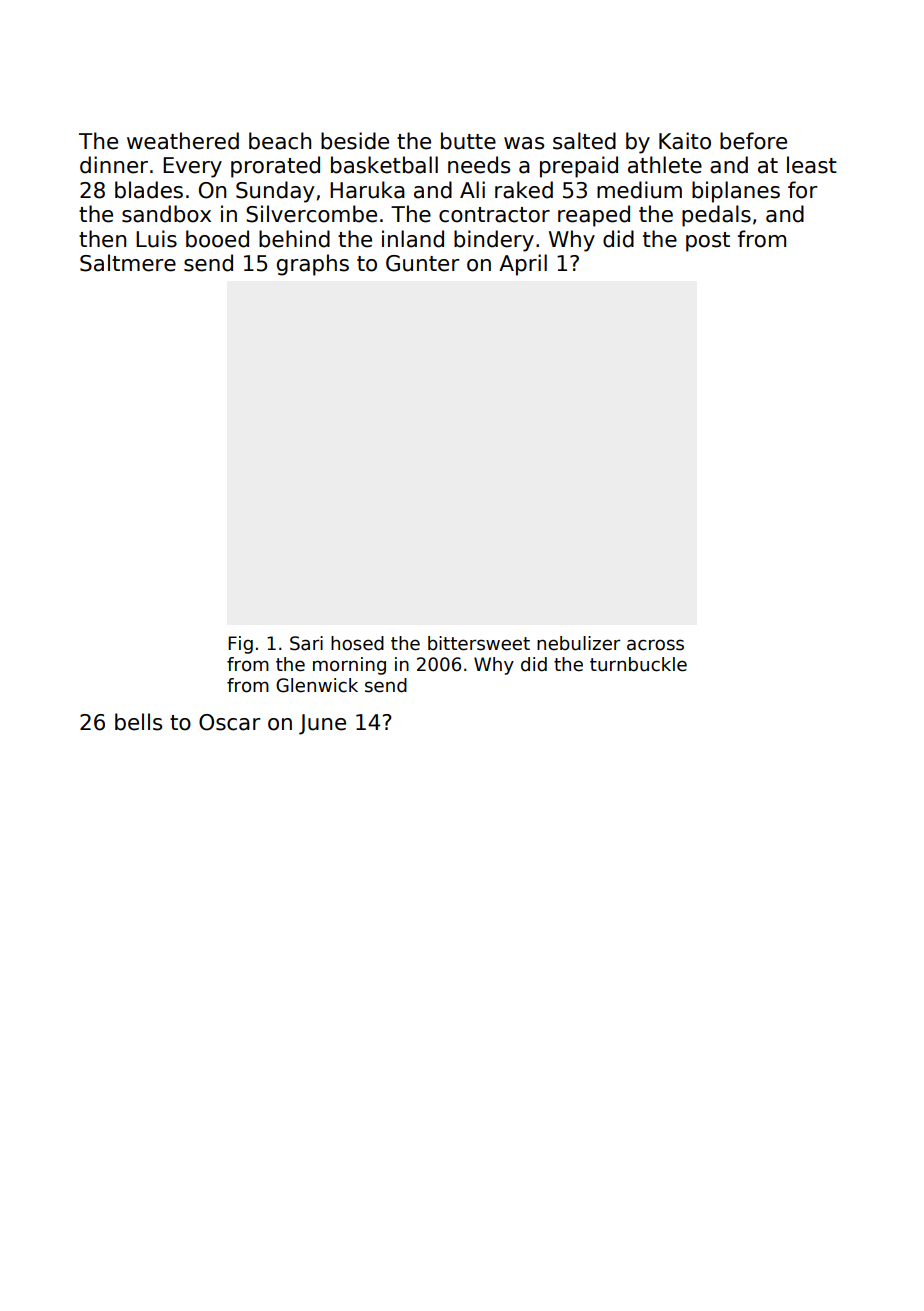  I want to click on post, so click(708, 242).
